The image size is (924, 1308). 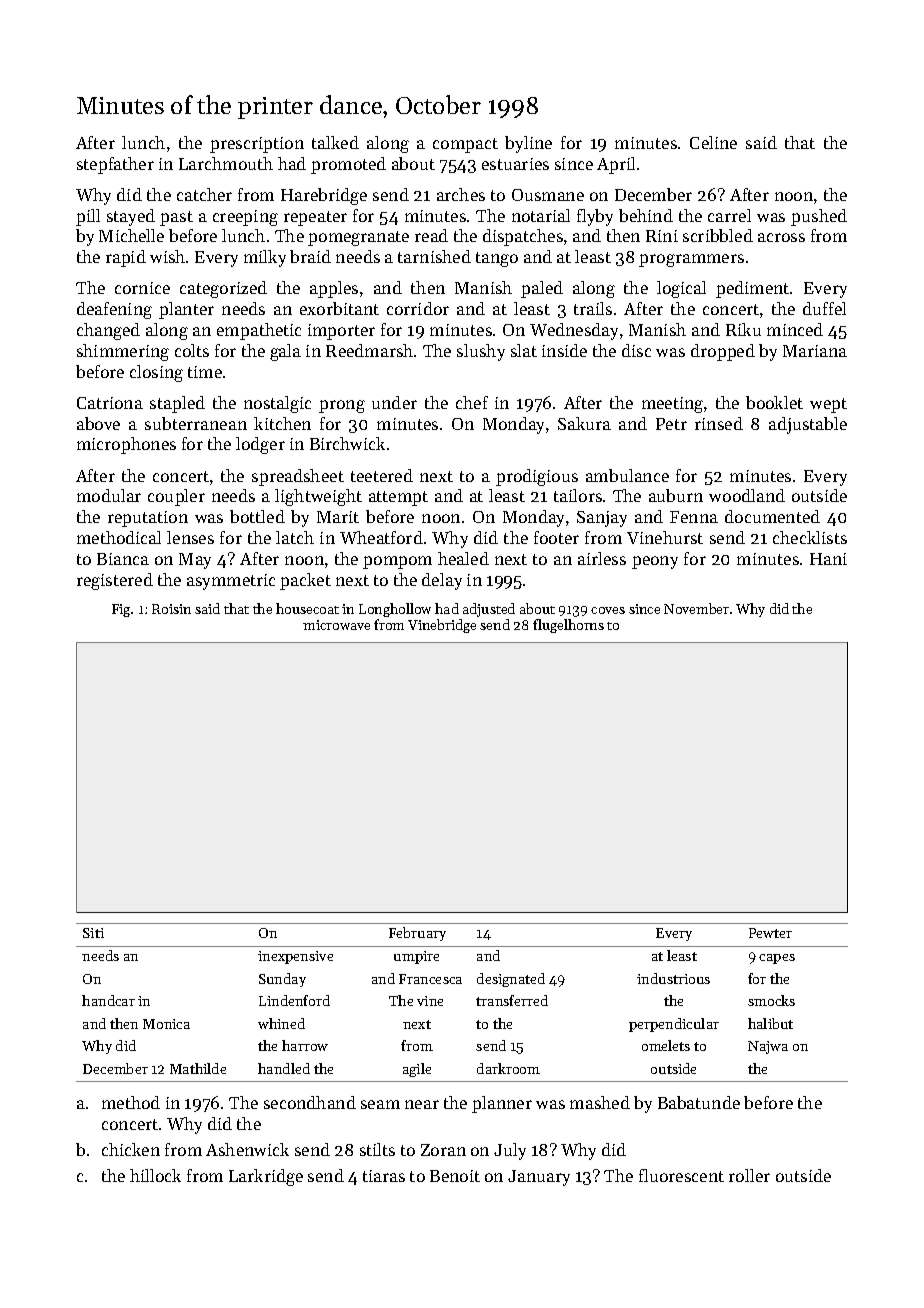 I want to click on time, so click(x=205, y=372).
